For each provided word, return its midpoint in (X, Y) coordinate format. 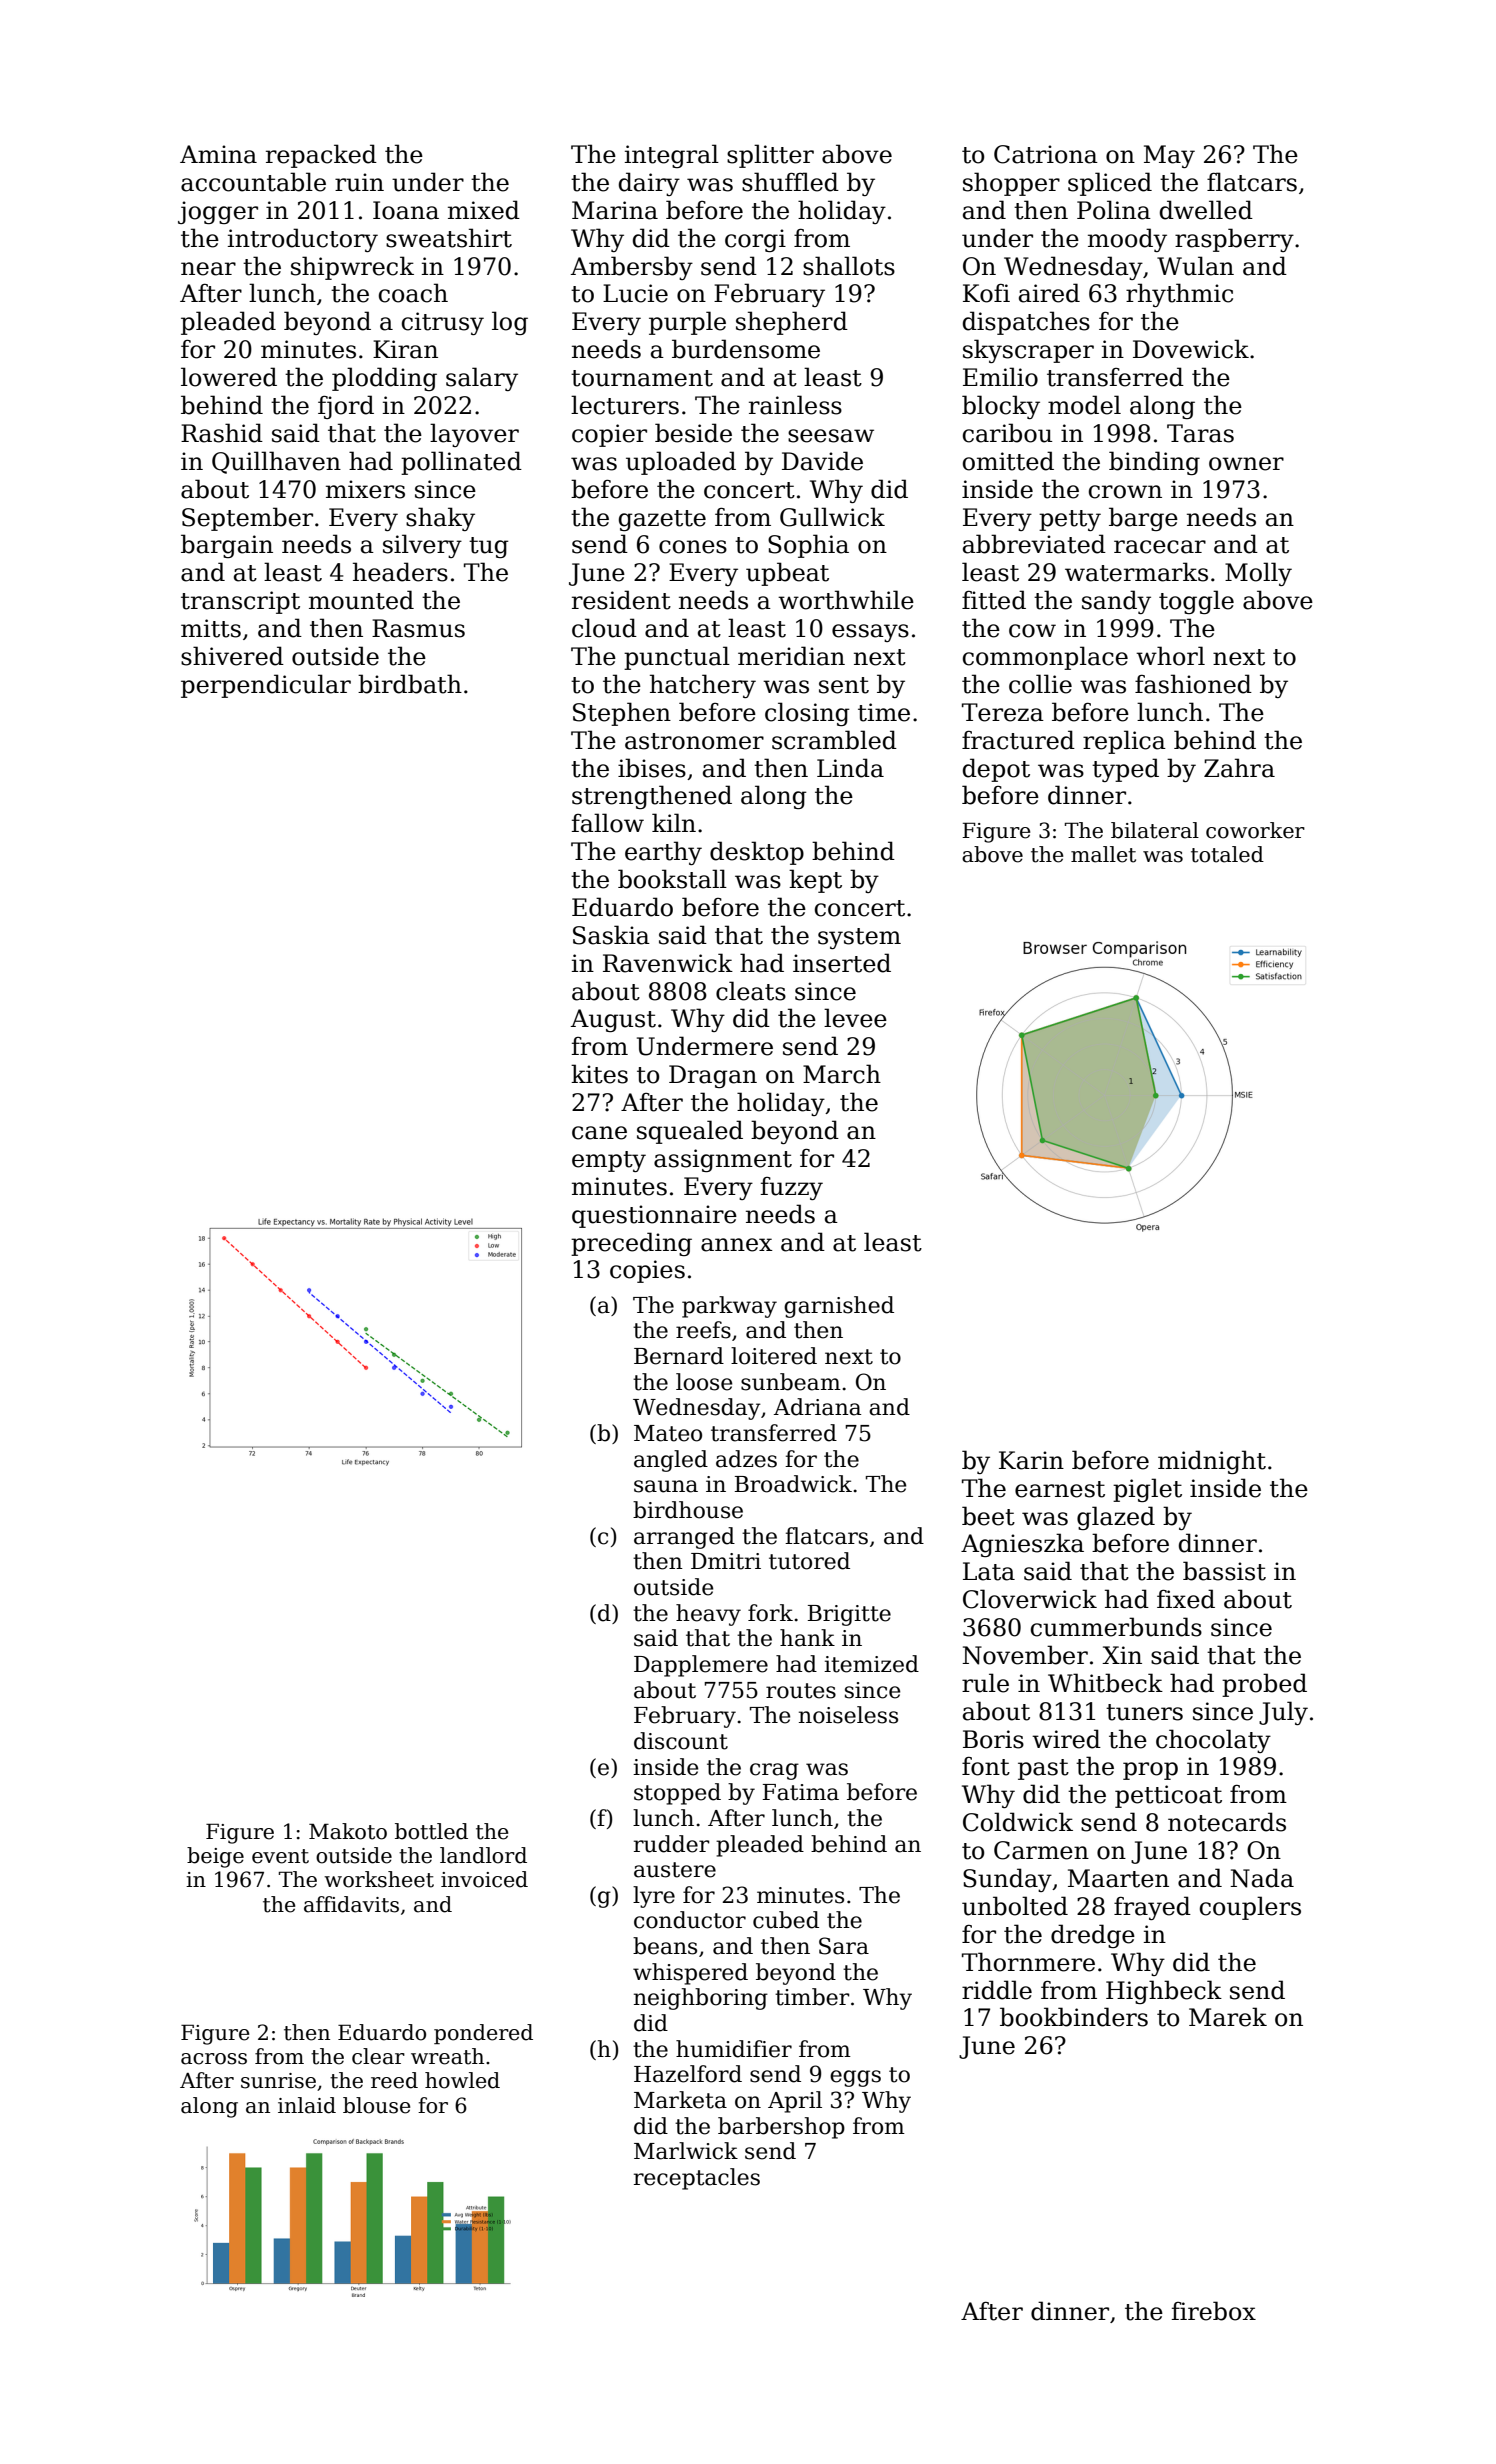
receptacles (697, 2179)
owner (1246, 464)
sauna (666, 1486)
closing (807, 714)
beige (215, 1857)
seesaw (831, 436)
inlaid (307, 2105)
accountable (253, 182)
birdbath (410, 684)
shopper (1011, 184)
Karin (1031, 1460)
